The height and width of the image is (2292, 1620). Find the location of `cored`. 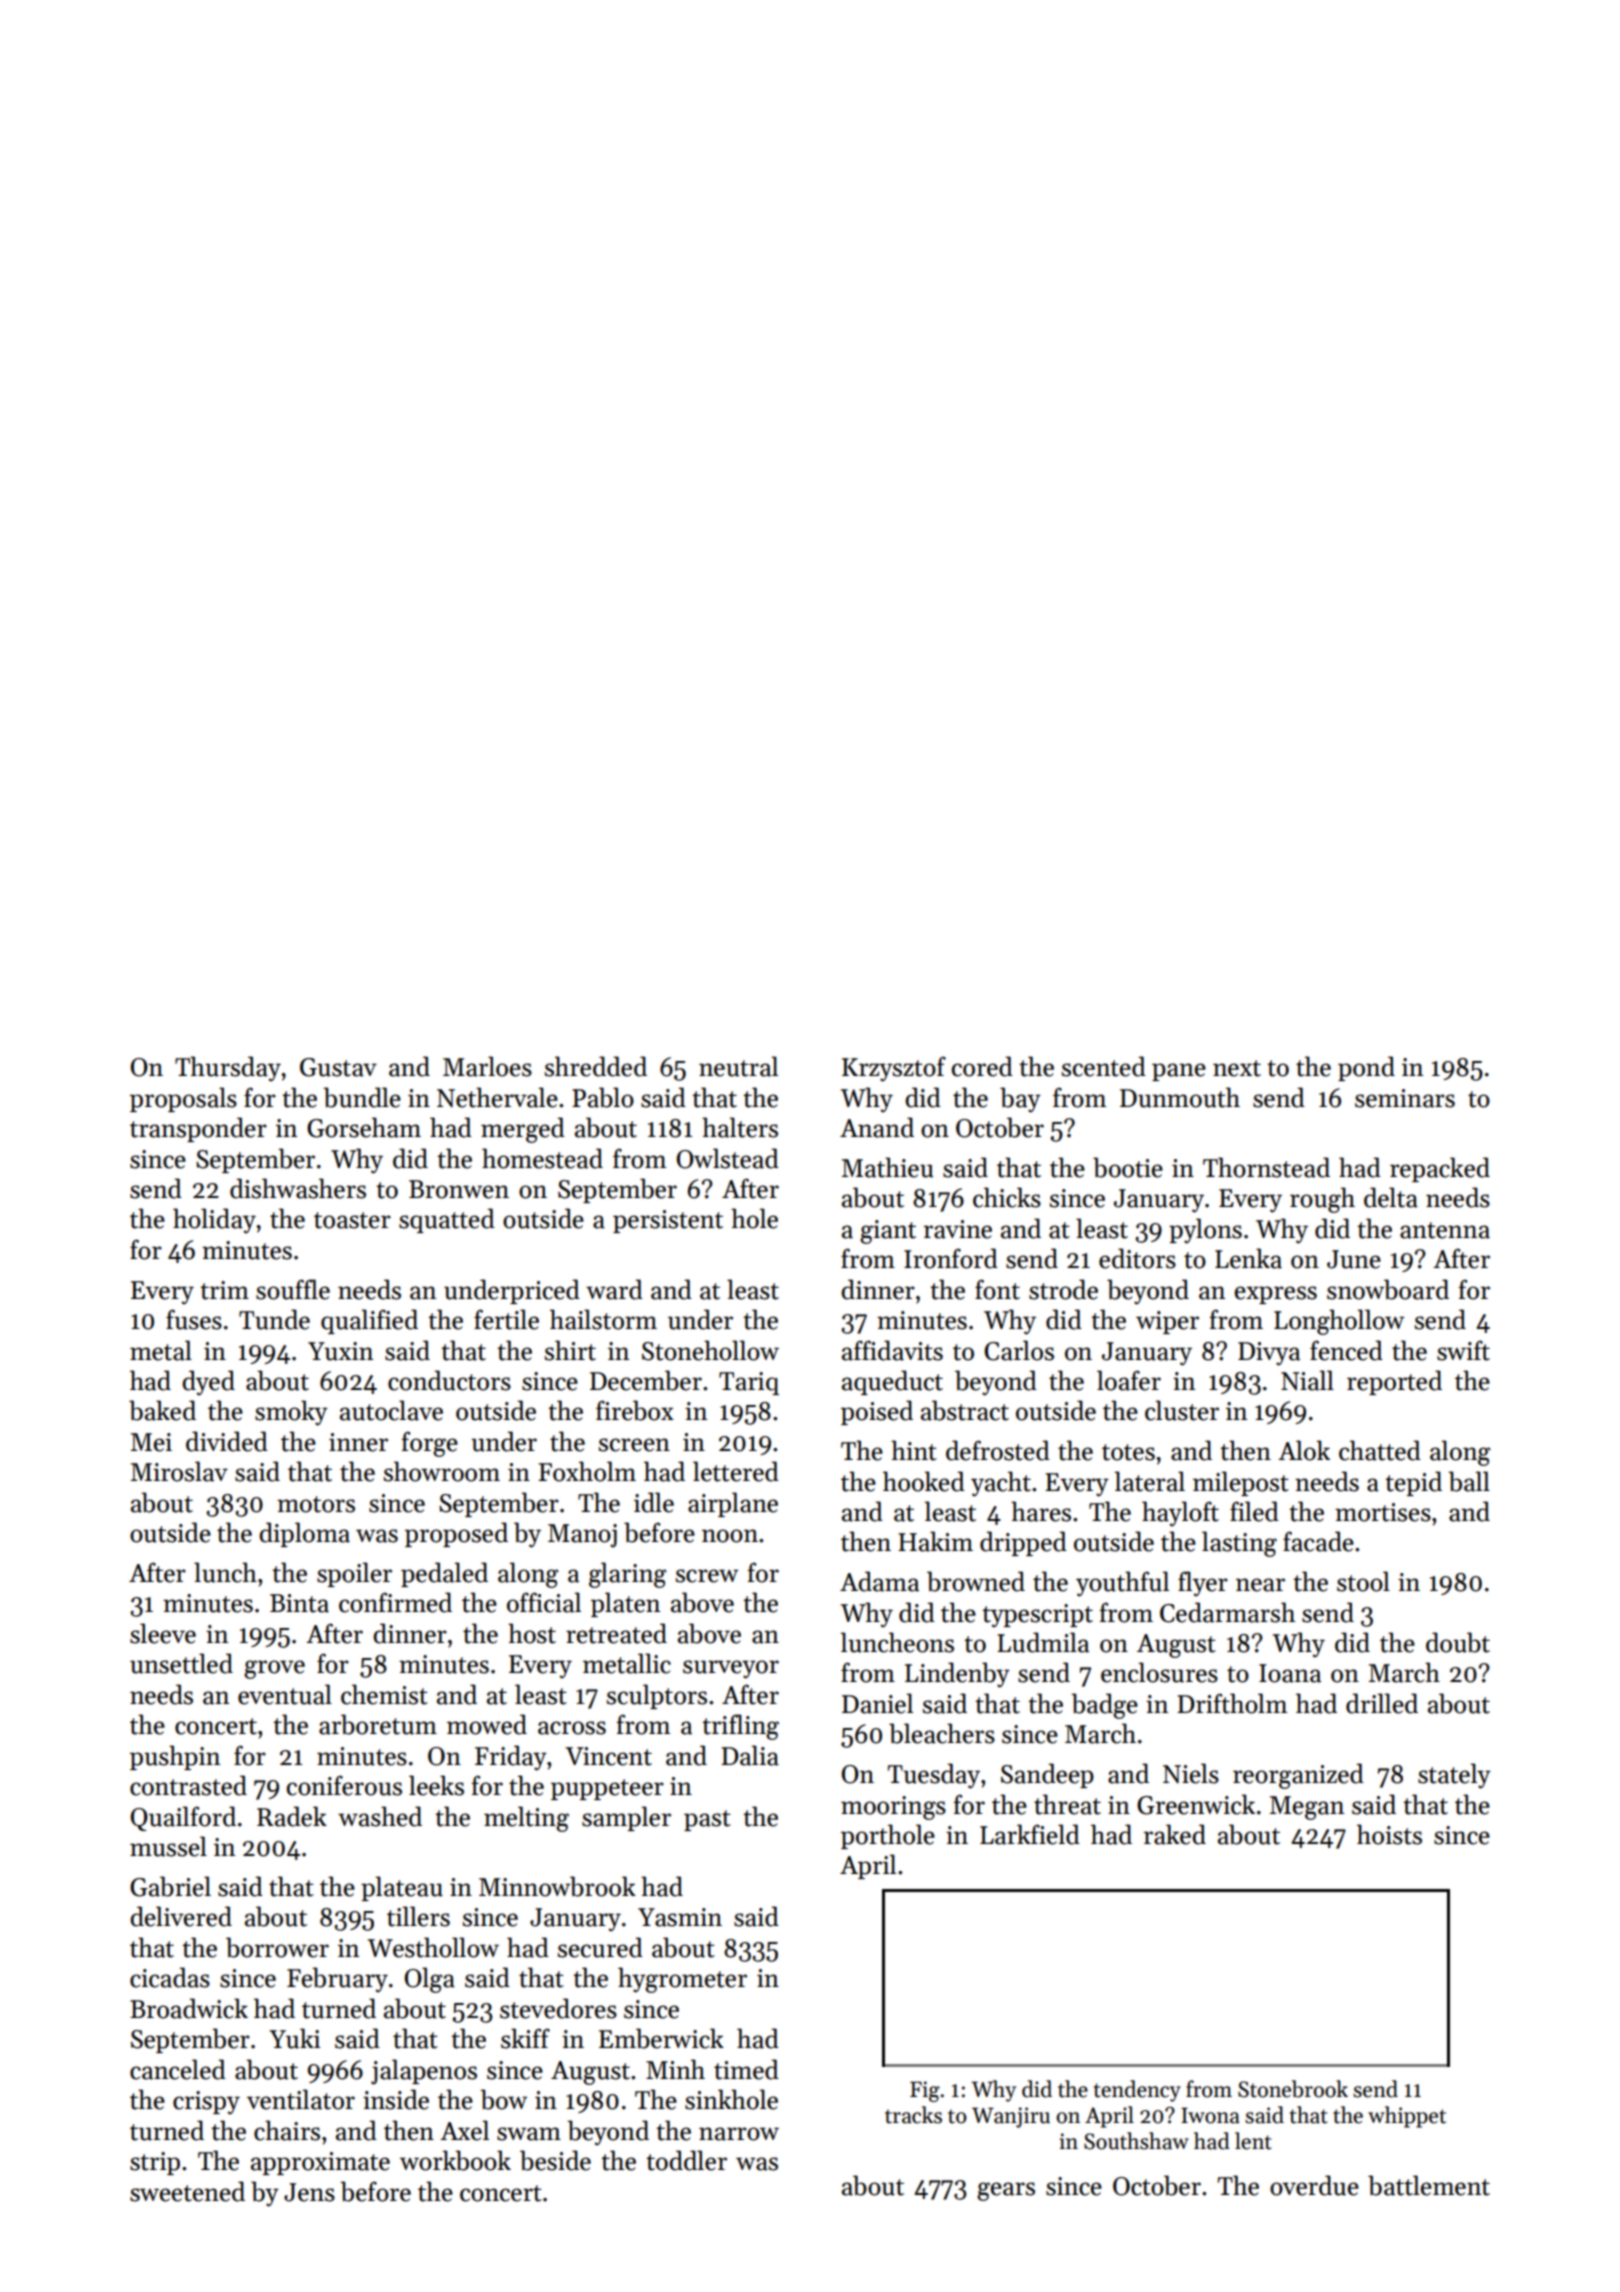

cored is located at coordinates (982, 1066).
